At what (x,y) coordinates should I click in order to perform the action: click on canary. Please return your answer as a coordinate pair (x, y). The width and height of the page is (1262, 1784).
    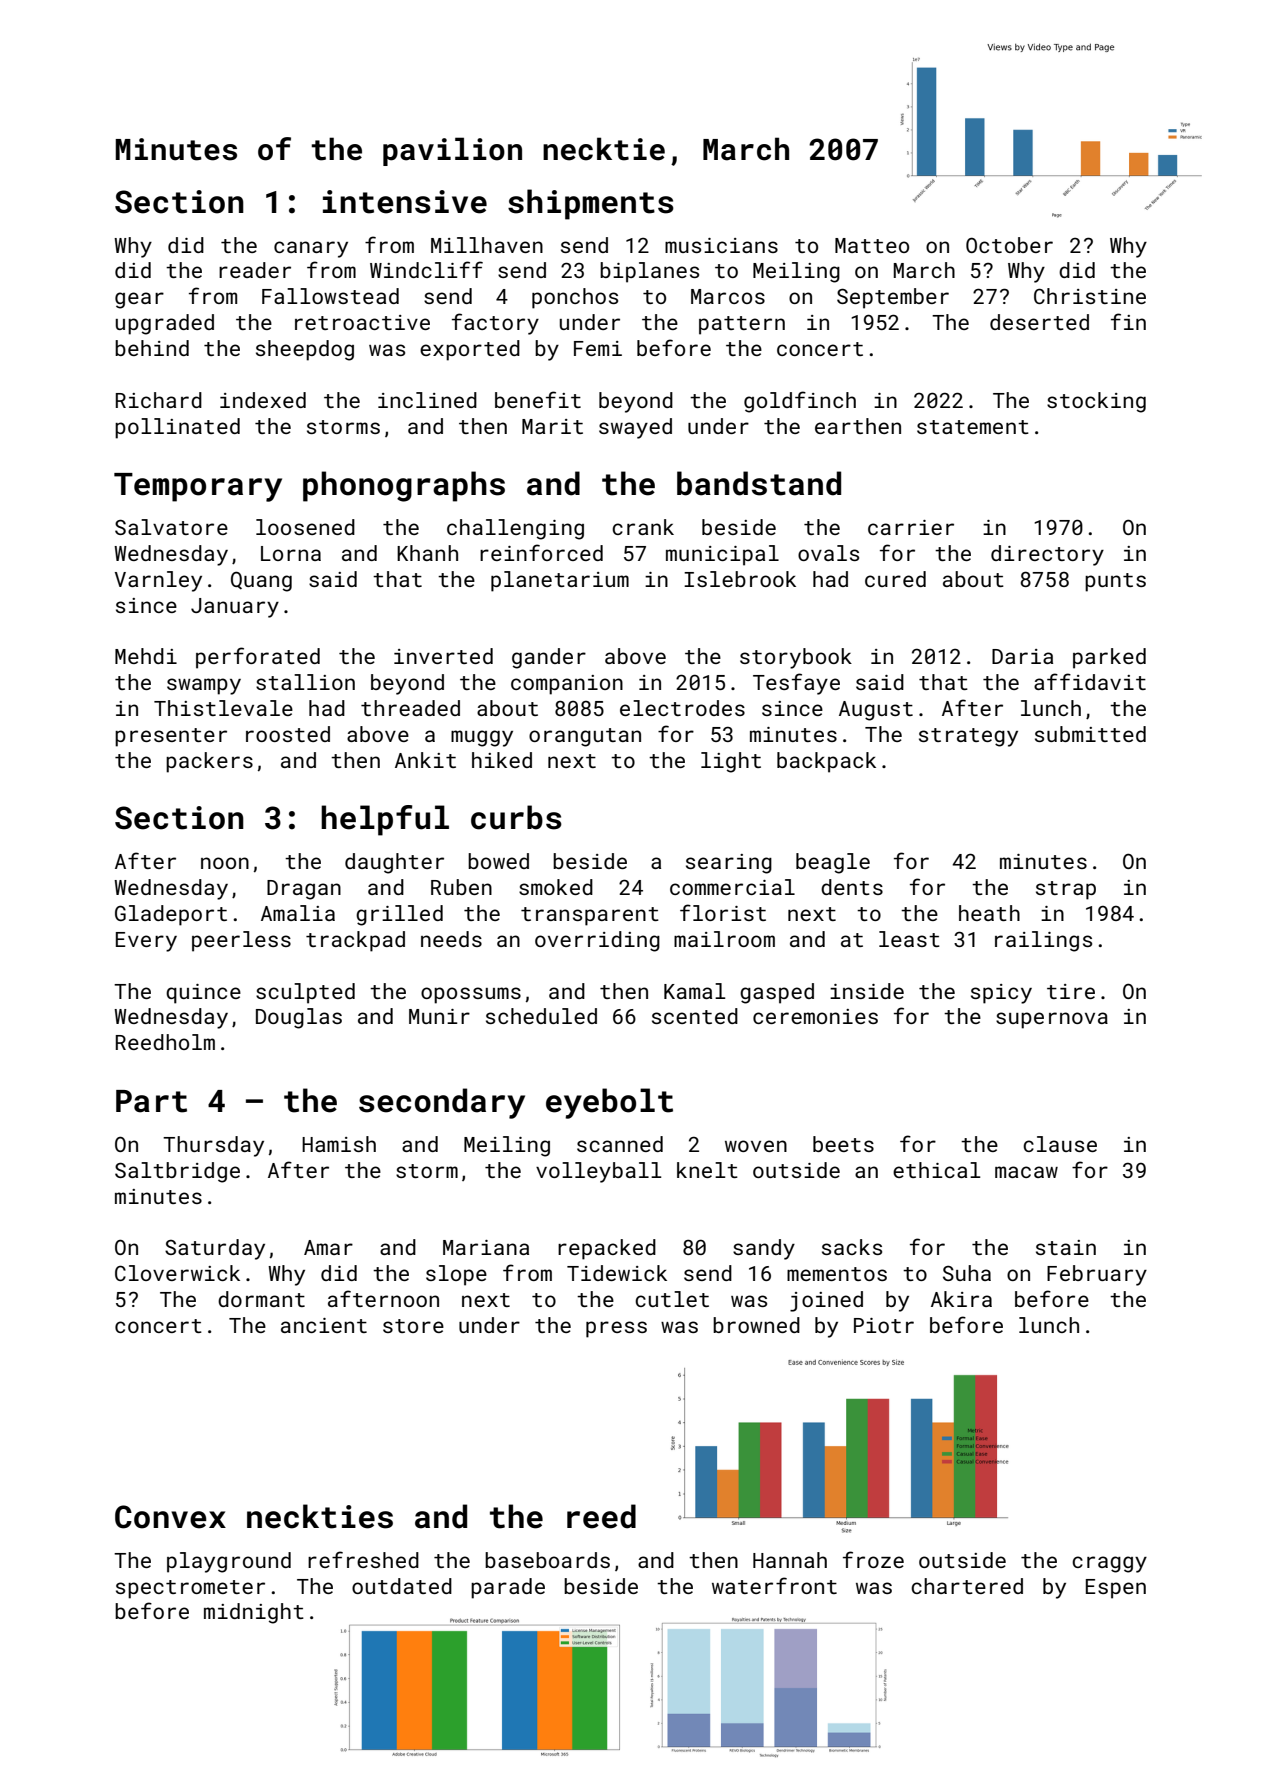
    Looking at the image, I should click on (311, 249).
